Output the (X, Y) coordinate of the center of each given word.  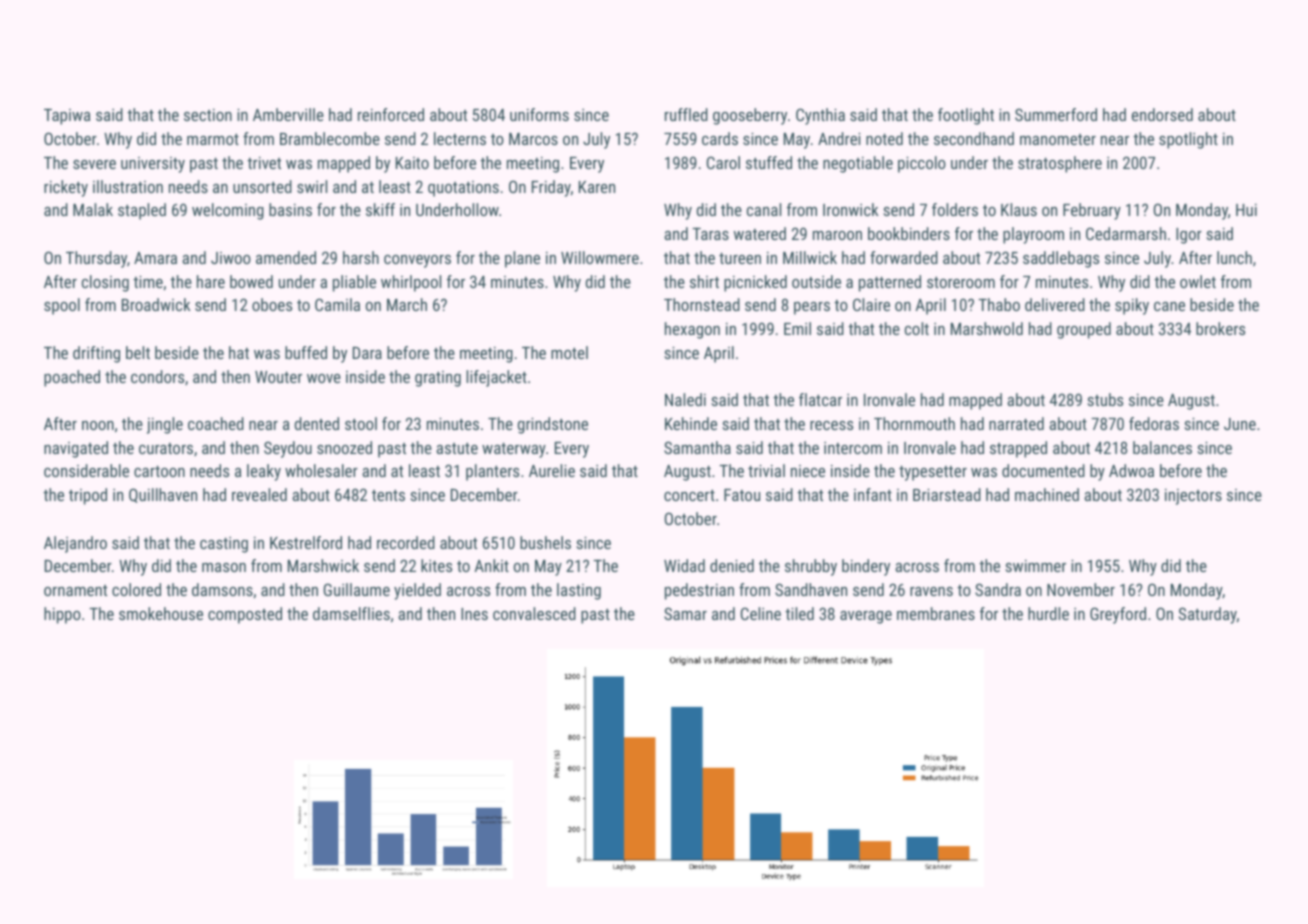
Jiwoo (231, 258)
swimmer (1035, 566)
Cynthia (820, 116)
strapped (1018, 449)
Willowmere (600, 257)
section (208, 115)
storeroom (961, 282)
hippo (62, 615)
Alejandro (75, 544)
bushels (545, 542)
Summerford (1056, 114)
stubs (1105, 399)
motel (569, 352)
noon (98, 425)
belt (138, 352)
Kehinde (691, 423)
